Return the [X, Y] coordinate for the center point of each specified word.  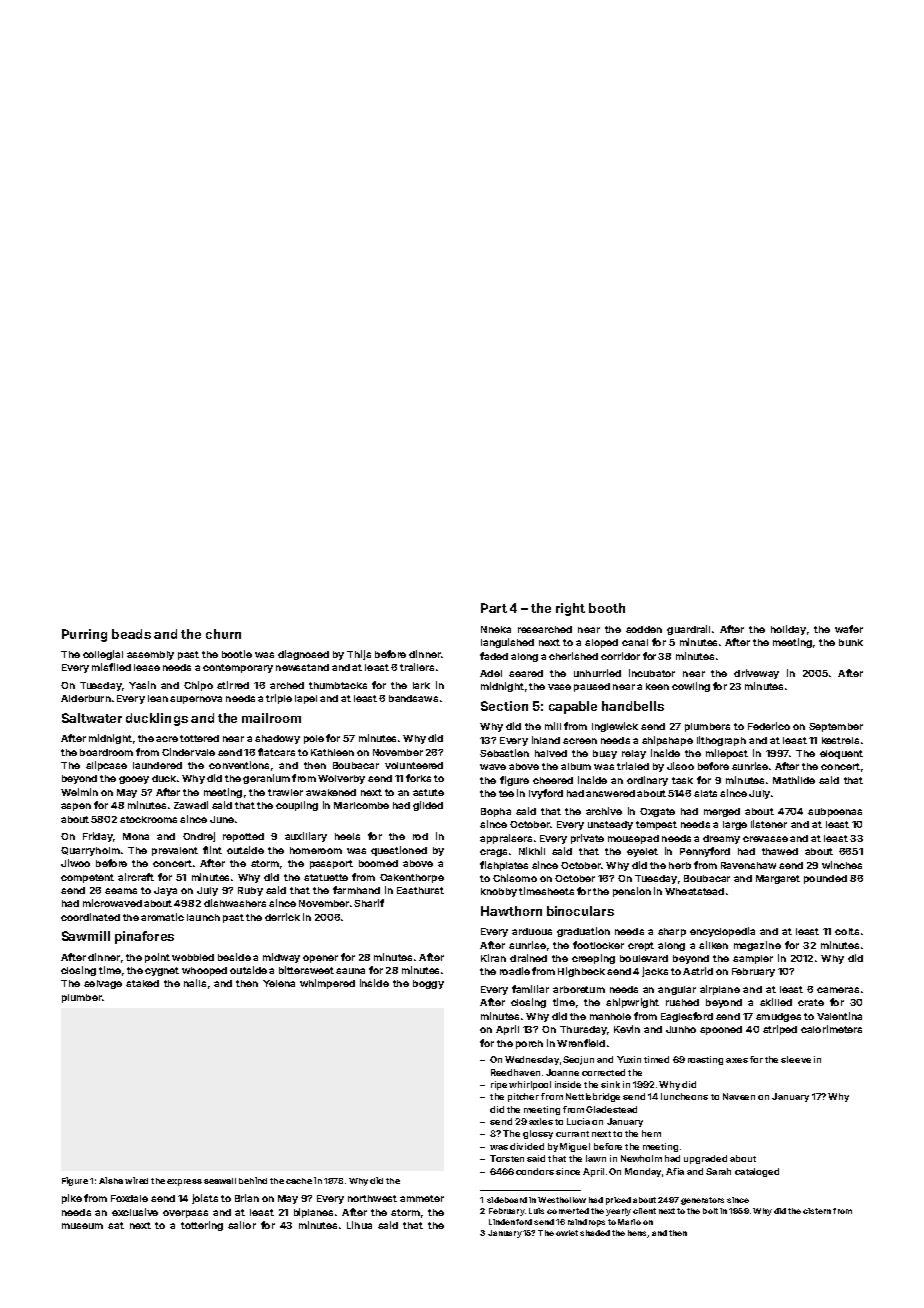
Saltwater [92, 718]
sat [116, 1225]
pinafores [144, 937]
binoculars [580, 911]
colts [847, 931]
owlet [567, 1233]
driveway [756, 674]
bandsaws [413, 698]
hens [637, 1233]
